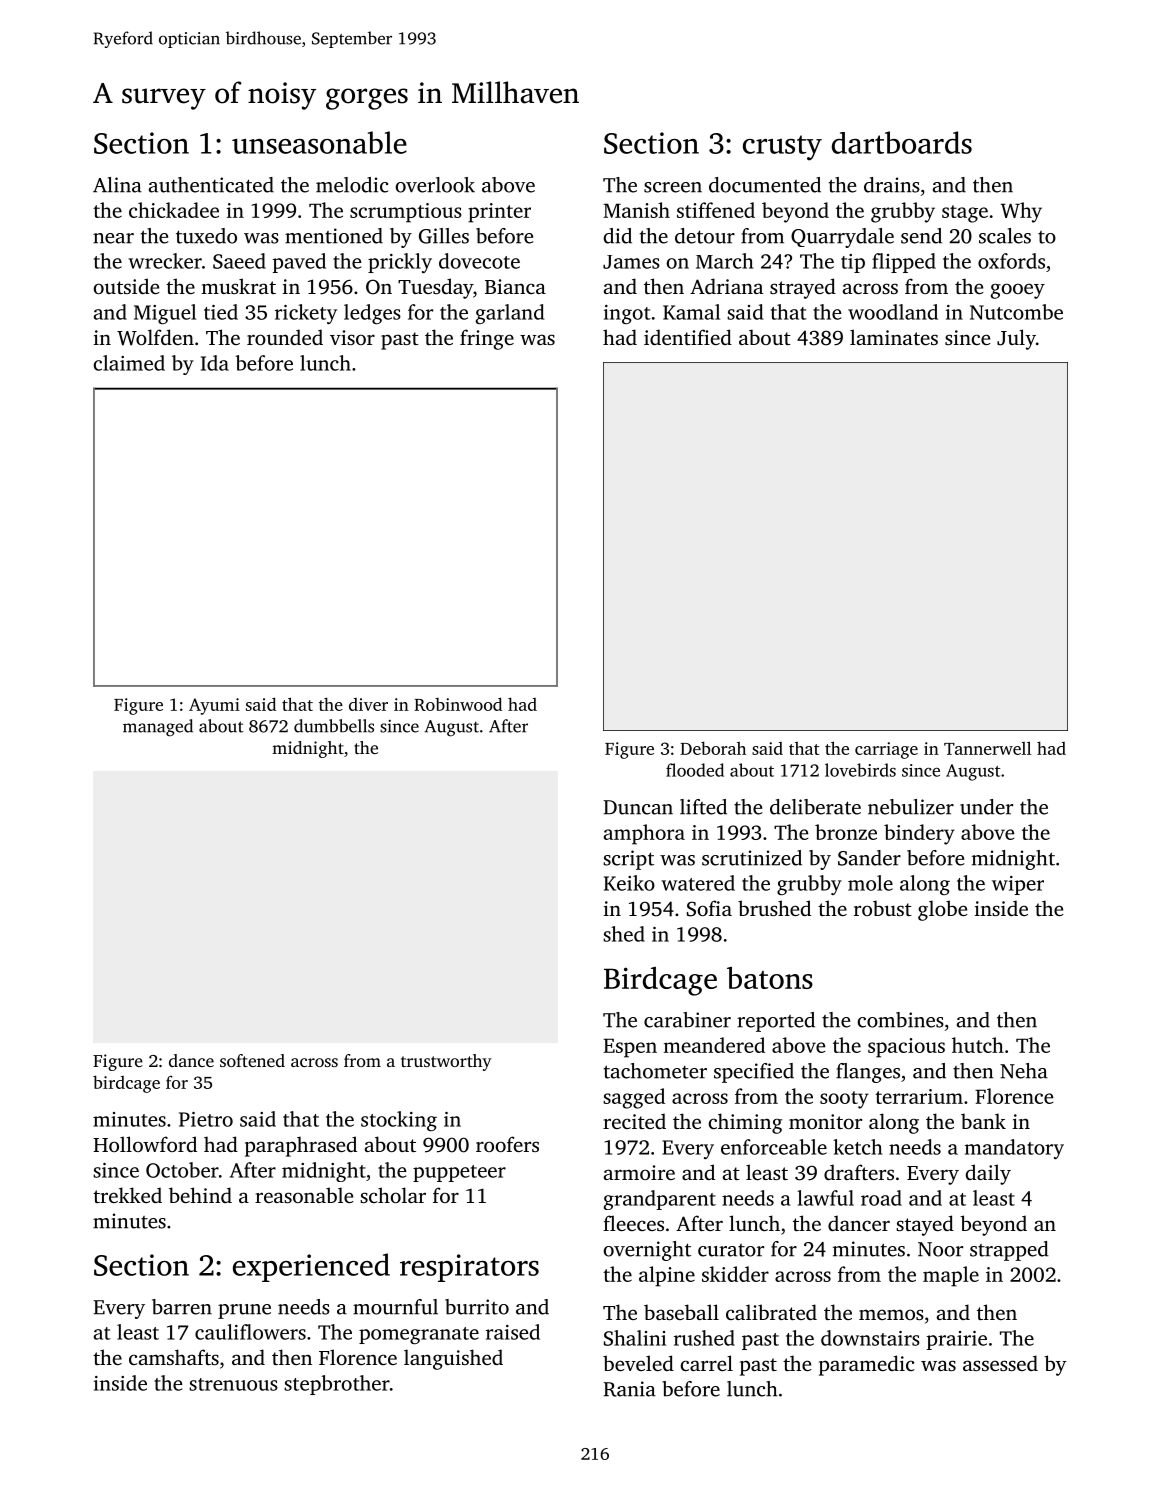 The height and width of the document is (1502, 1161). Describe the element at coordinates (127, 1195) in the document. I see `trekked` at that location.
